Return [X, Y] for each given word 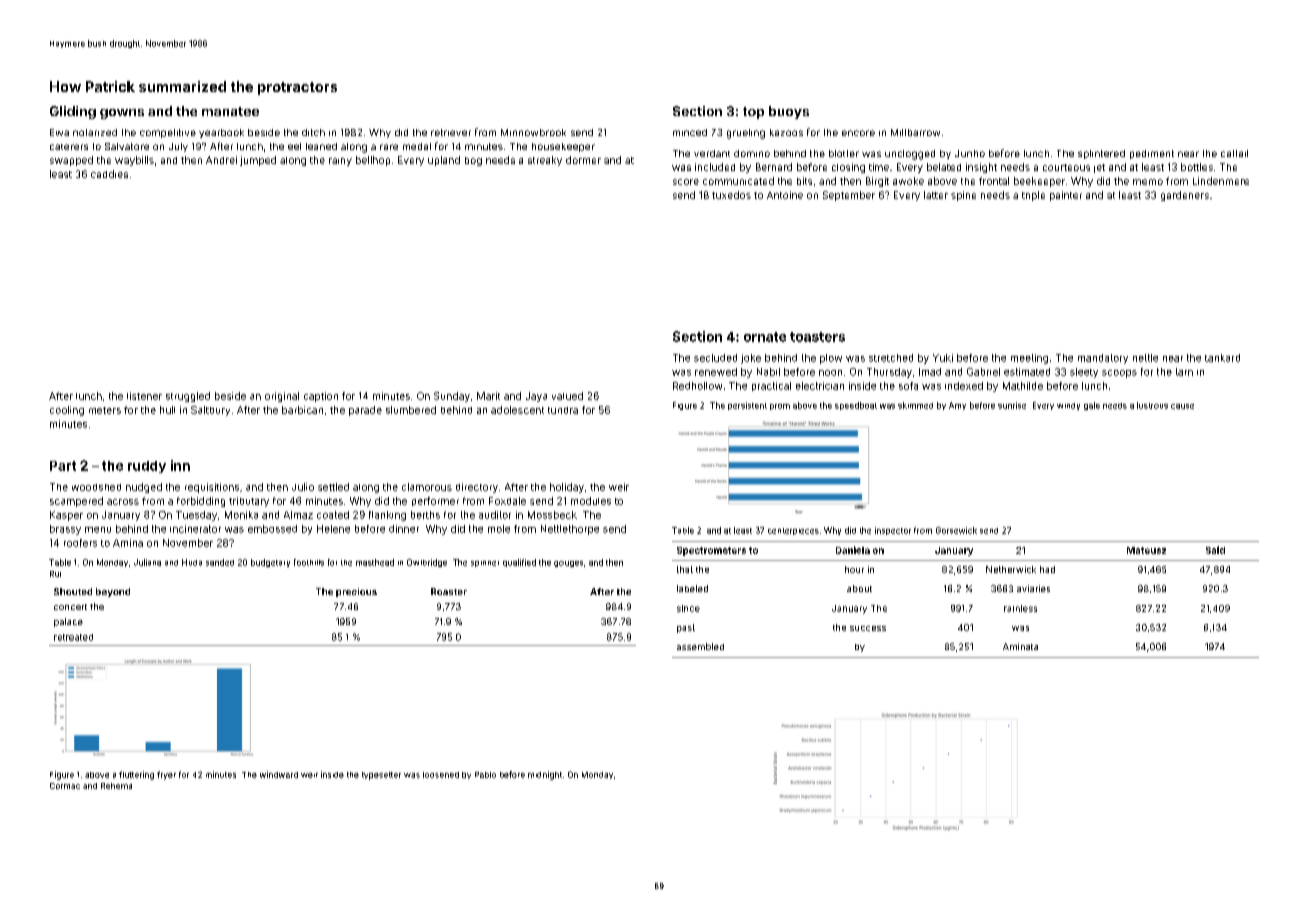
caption [321, 397]
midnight [545, 775]
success [868, 628]
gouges [568, 564]
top [753, 113]
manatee [230, 111]
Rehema [116, 786]
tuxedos [731, 195]
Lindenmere [1221, 181]
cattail [1234, 153]
